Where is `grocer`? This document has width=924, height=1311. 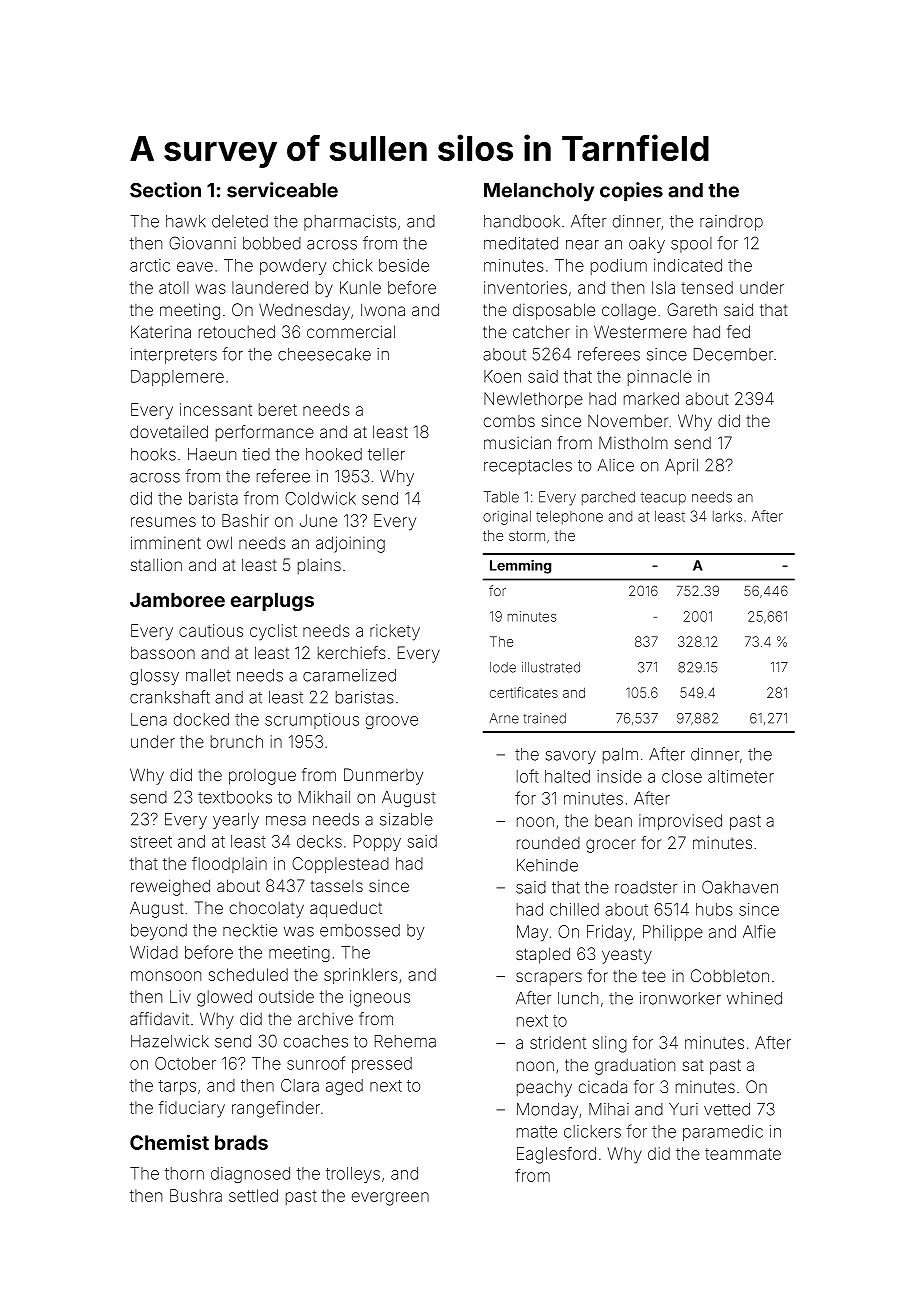
grocer is located at coordinates (611, 846).
